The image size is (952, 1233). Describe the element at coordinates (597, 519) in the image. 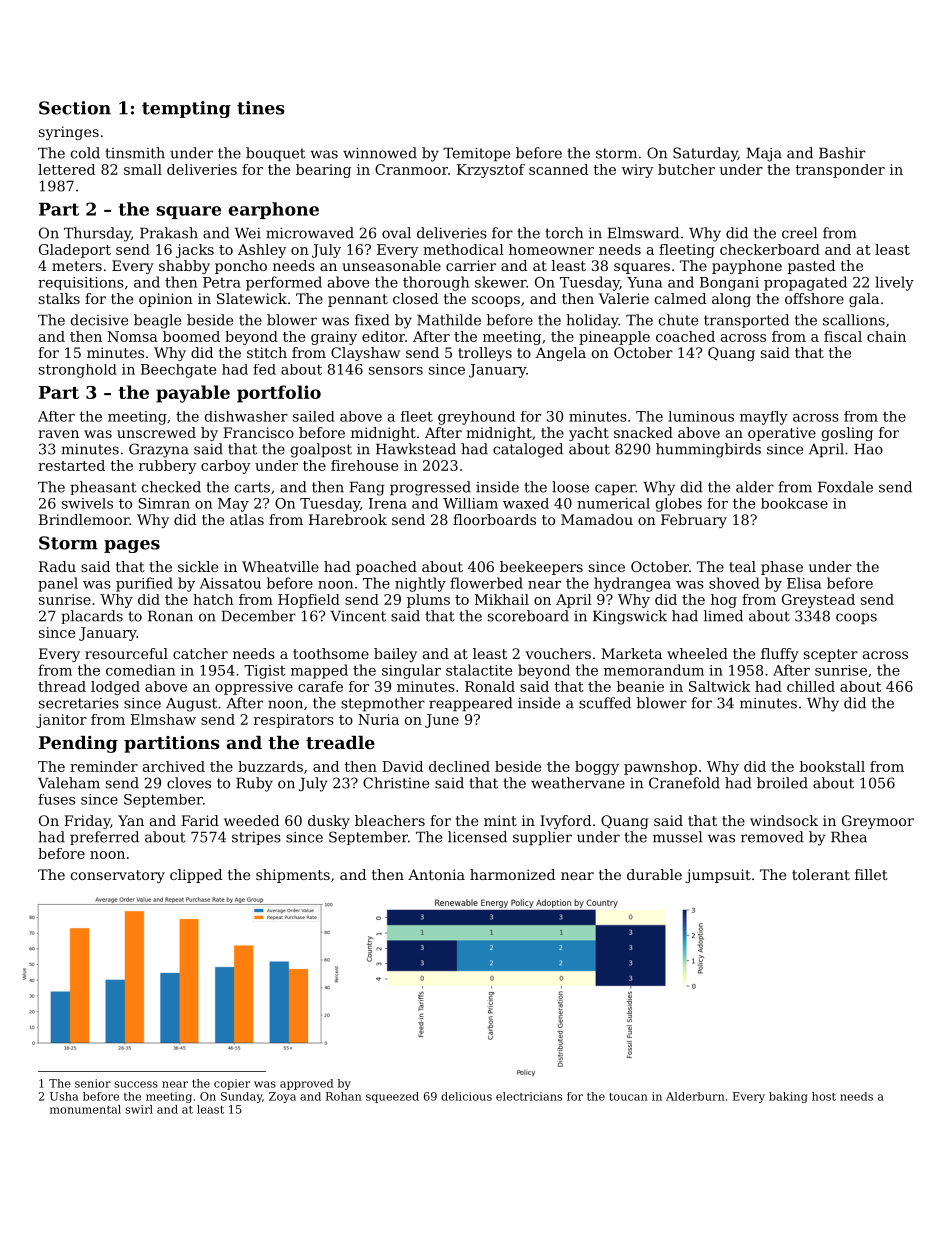

I see `Mamadou` at that location.
